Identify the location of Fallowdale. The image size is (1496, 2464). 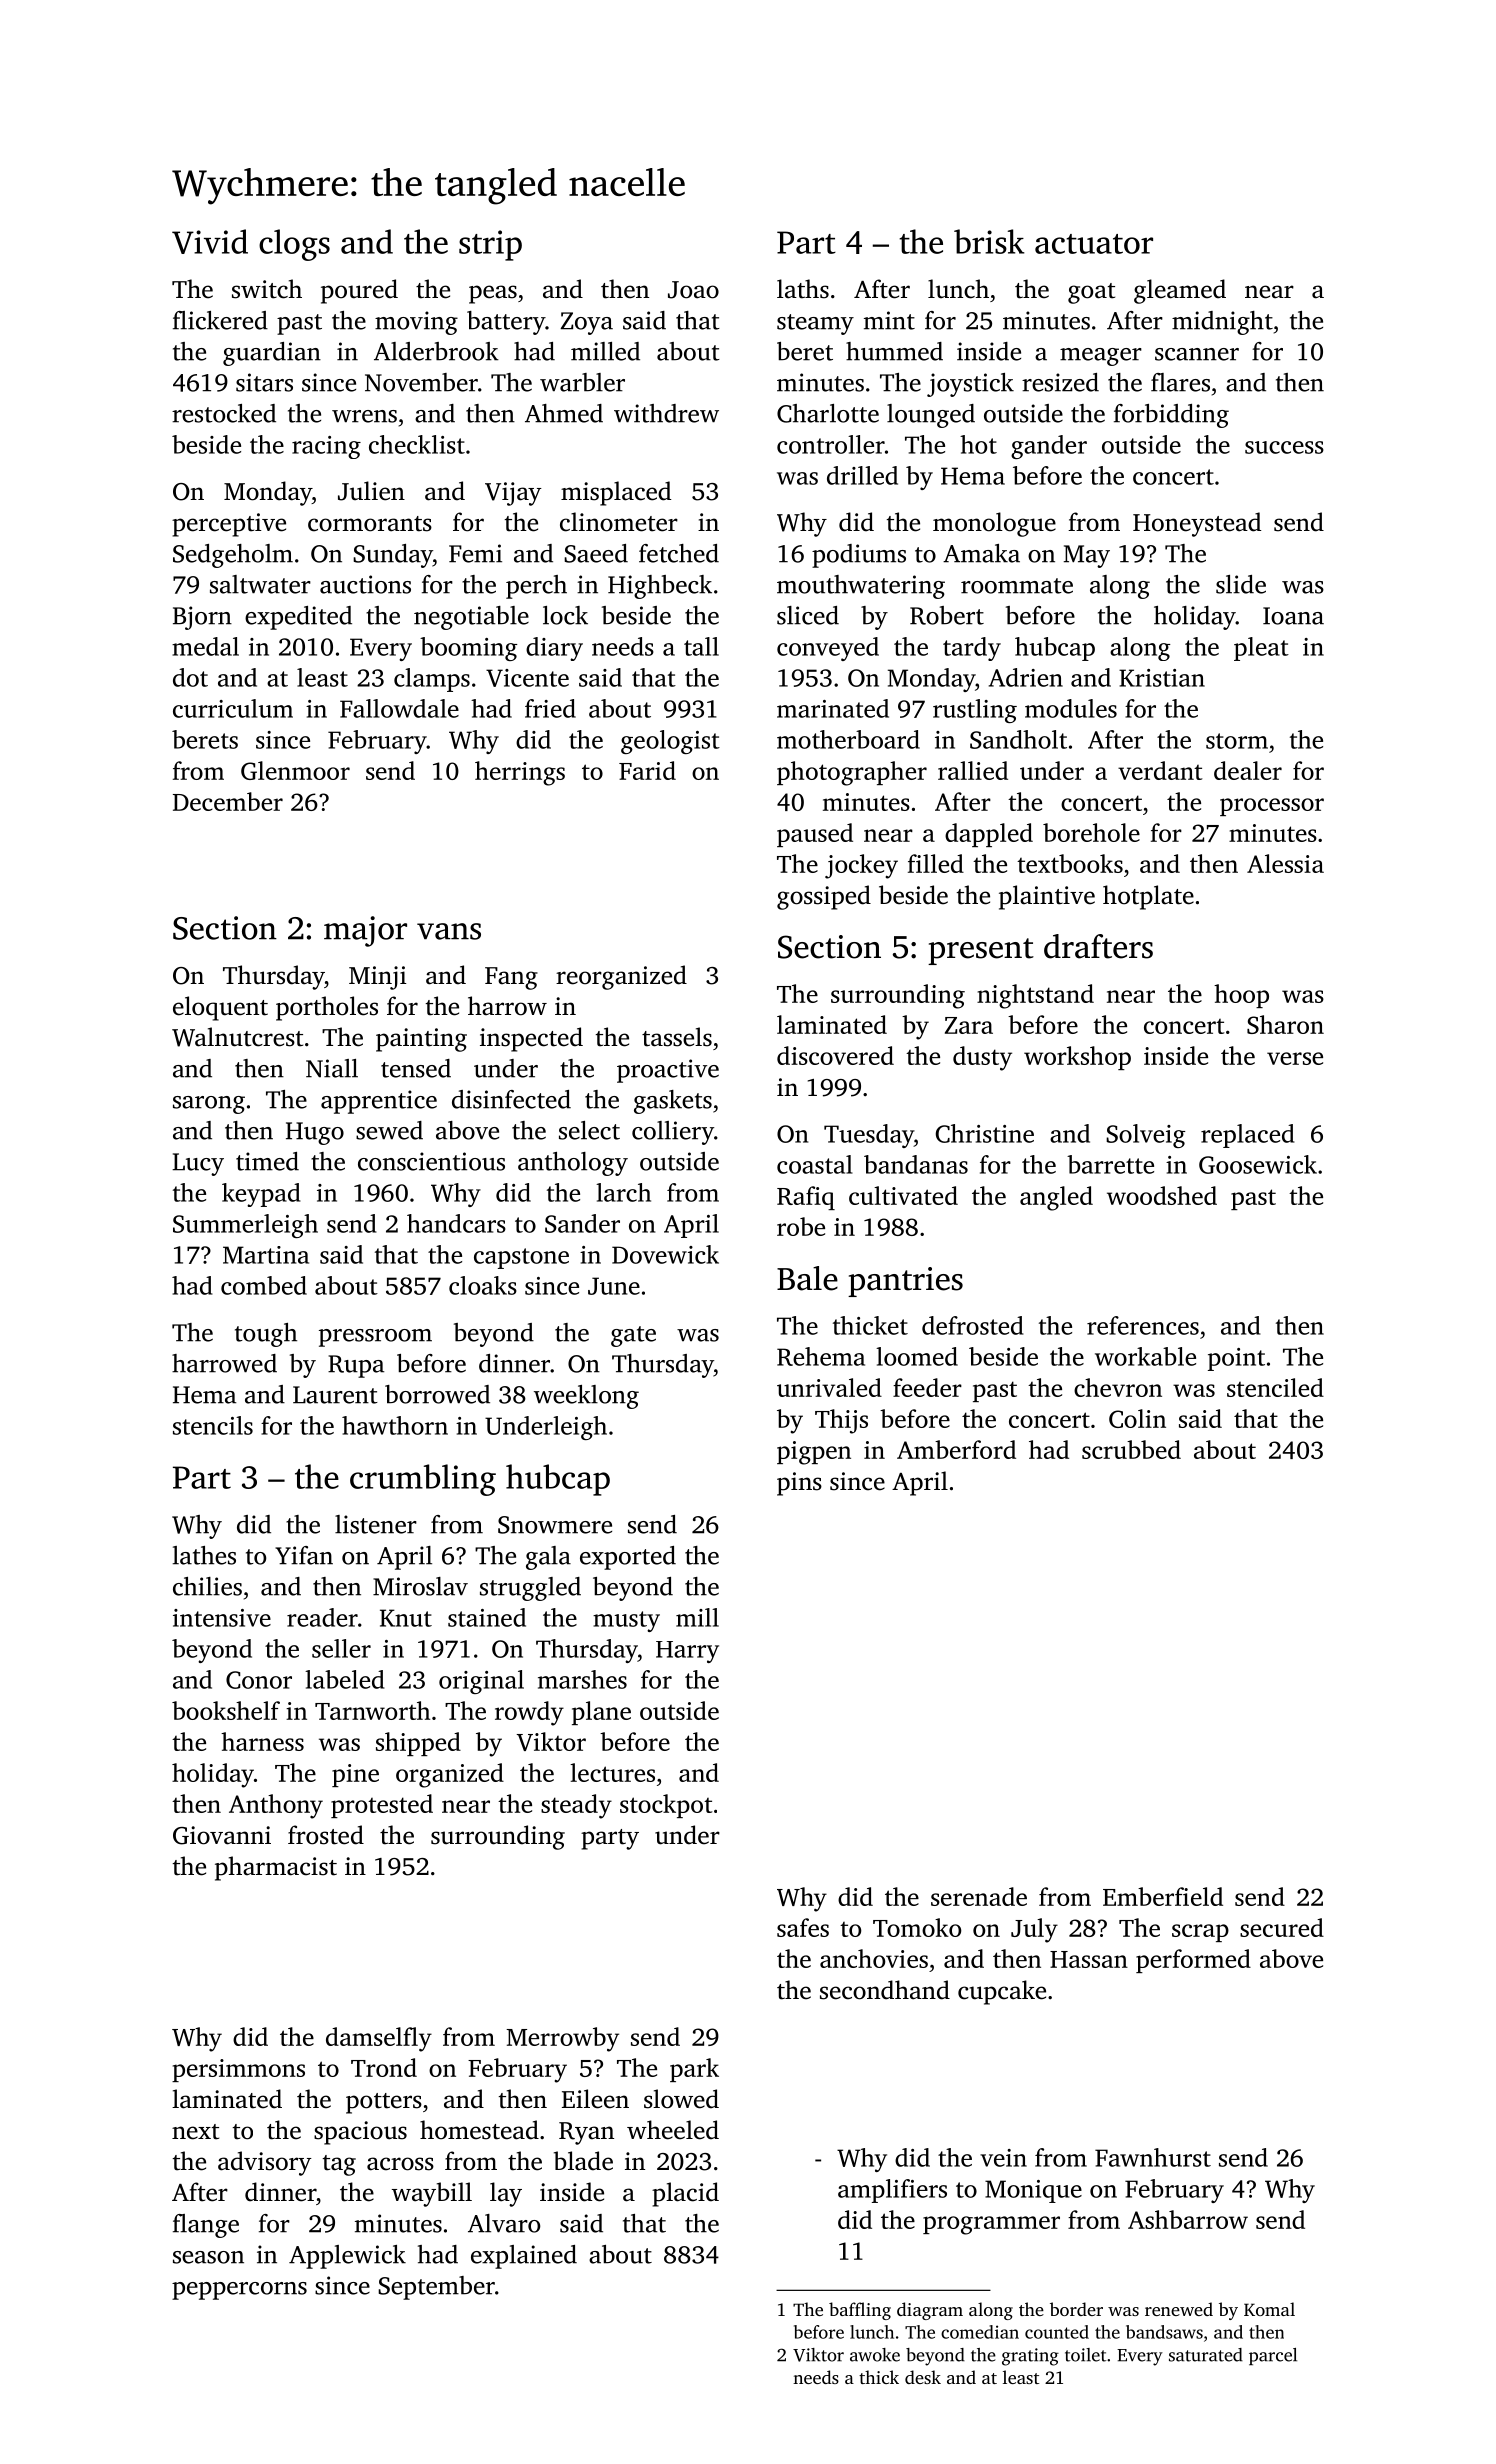
(399, 708).
